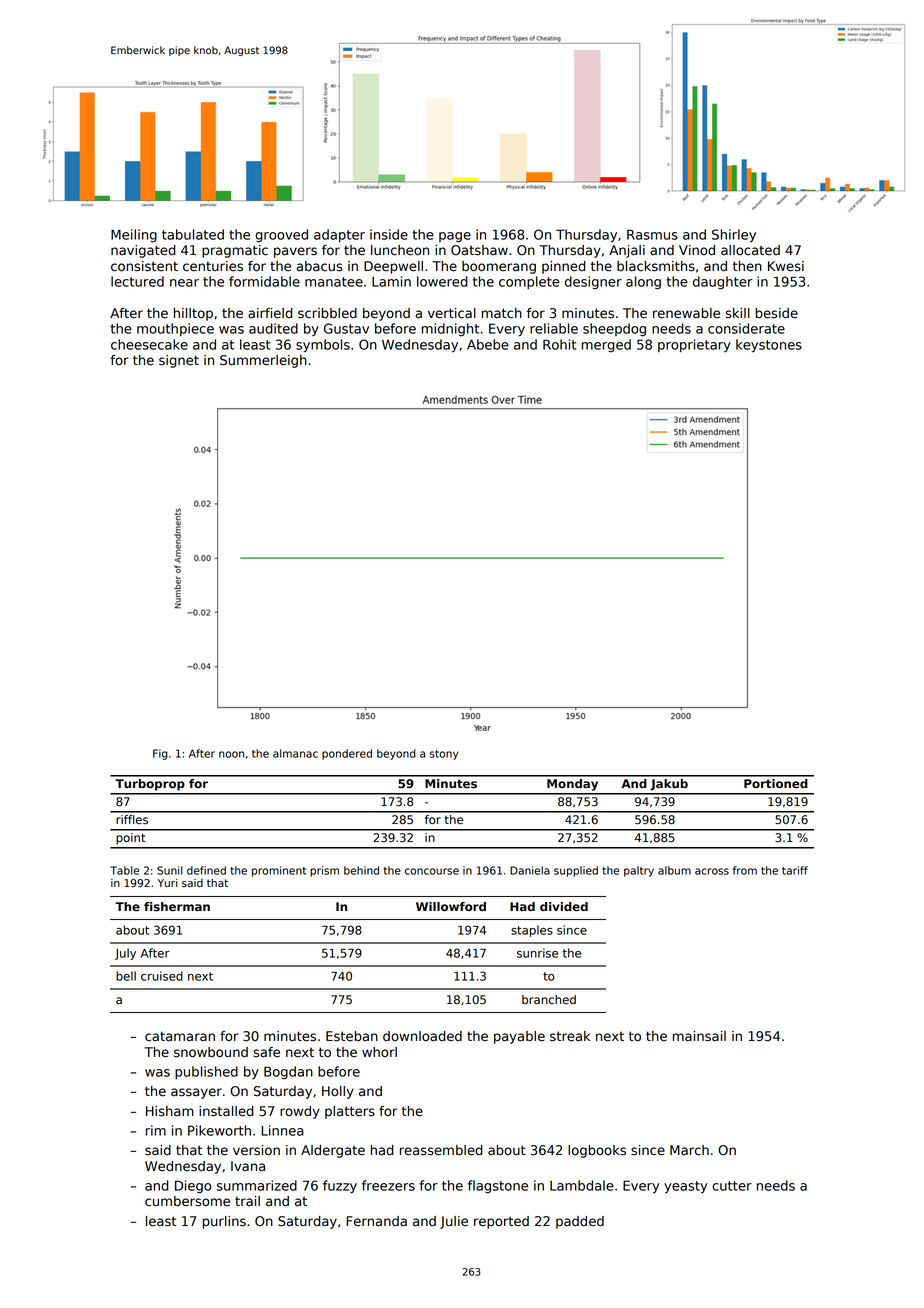  I want to click on Shirley, so click(734, 236).
